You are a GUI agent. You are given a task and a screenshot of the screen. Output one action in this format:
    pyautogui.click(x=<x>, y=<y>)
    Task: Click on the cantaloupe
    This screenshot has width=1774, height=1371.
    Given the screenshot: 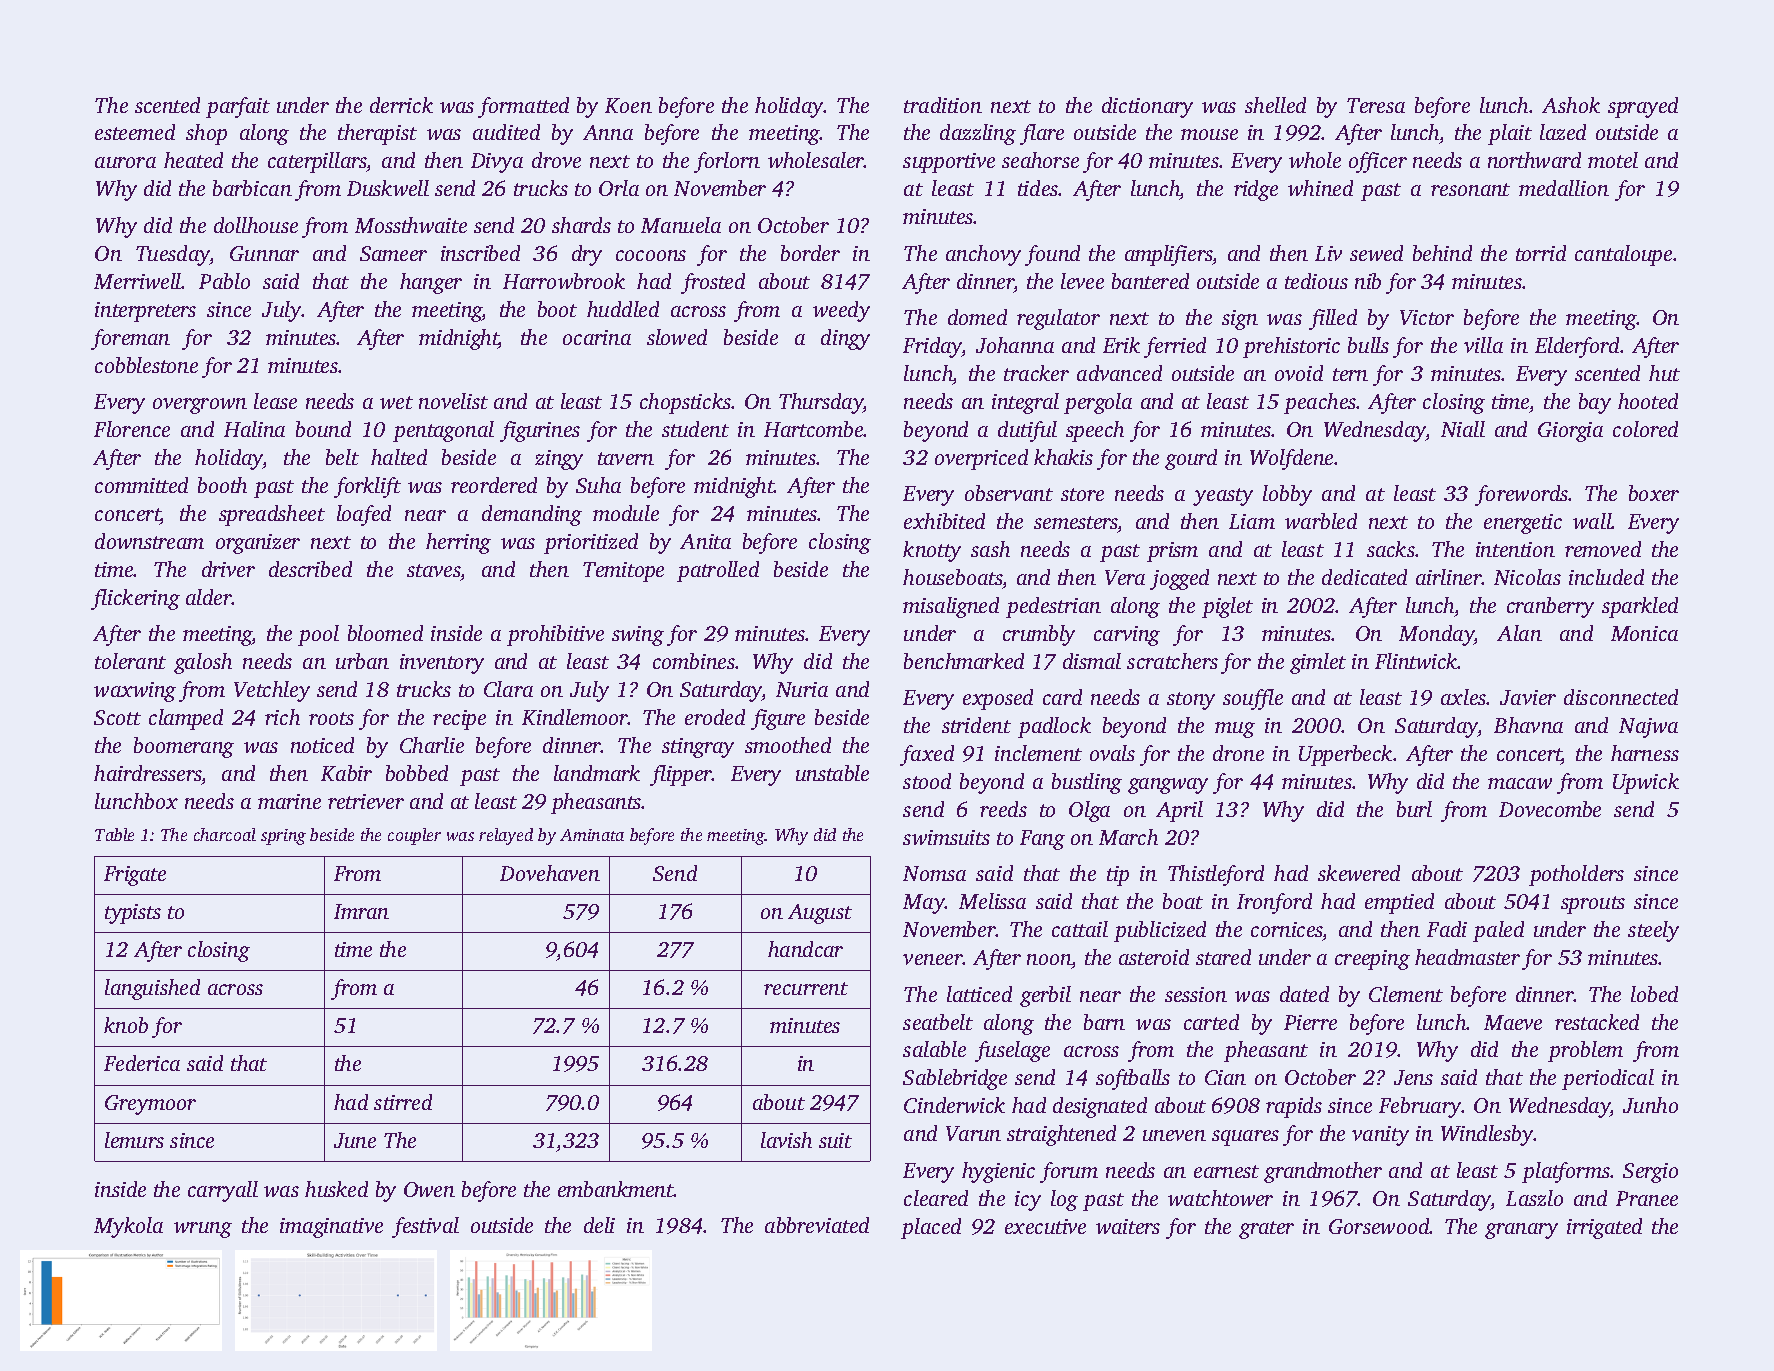 What is the action you would take?
    pyautogui.click(x=1623, y=255)
